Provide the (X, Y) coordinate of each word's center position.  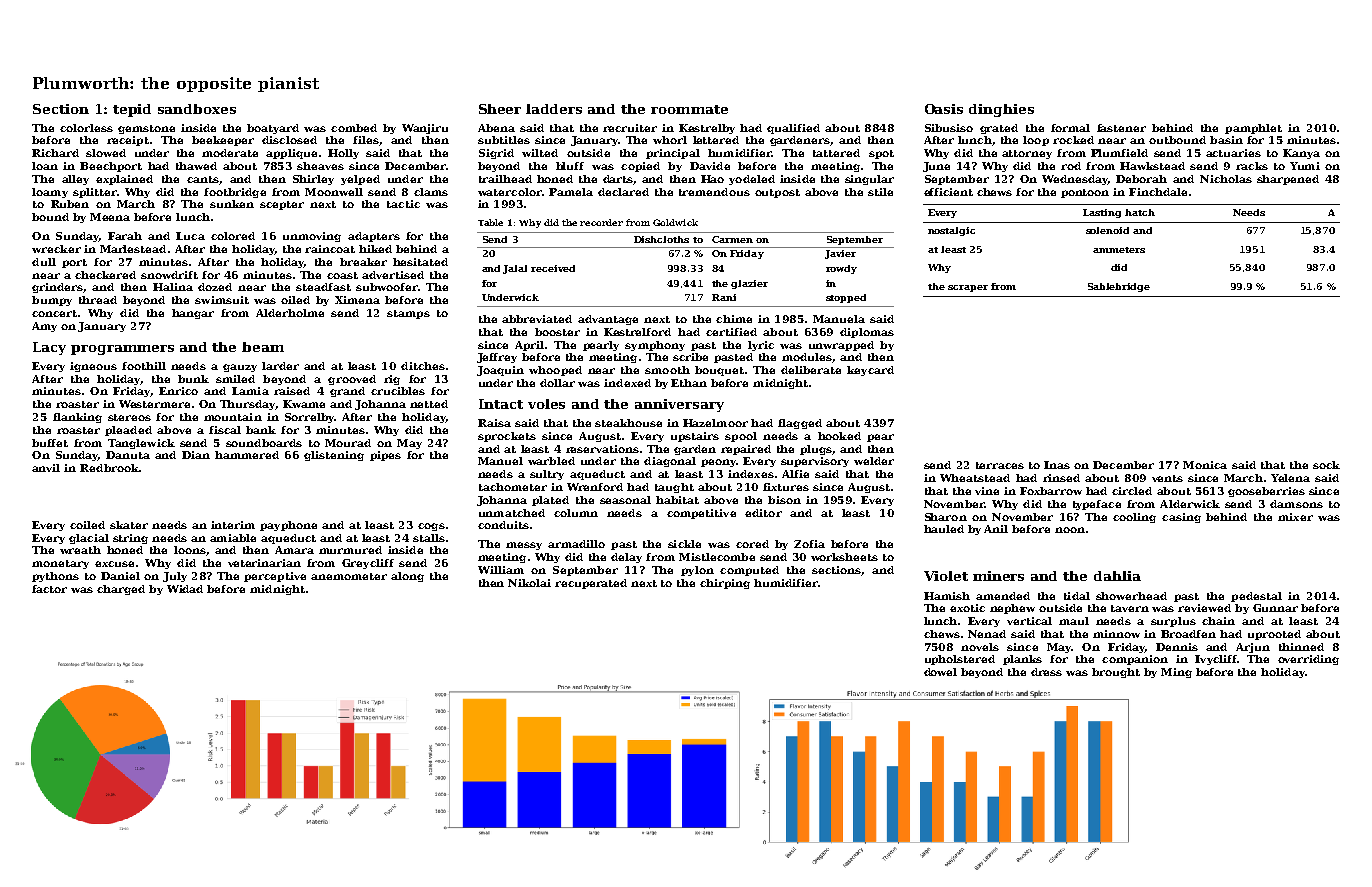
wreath (80, 550)
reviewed (1204, 608)
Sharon (946, 517)
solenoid (1107, 230)
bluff (570, 166)
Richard (55, 153)
